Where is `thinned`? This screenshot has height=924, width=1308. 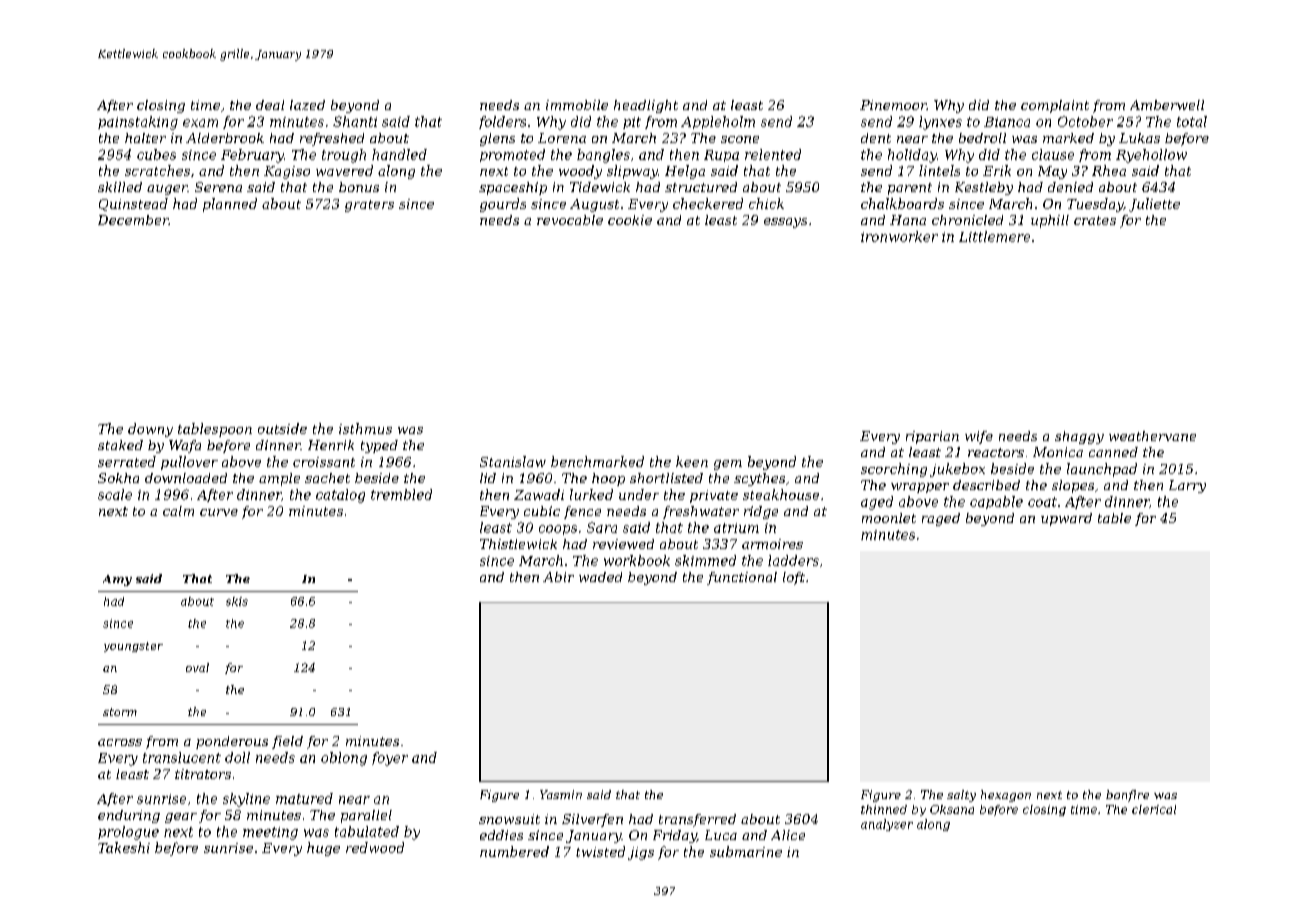
thinned is located at coordinates (884, 809).
